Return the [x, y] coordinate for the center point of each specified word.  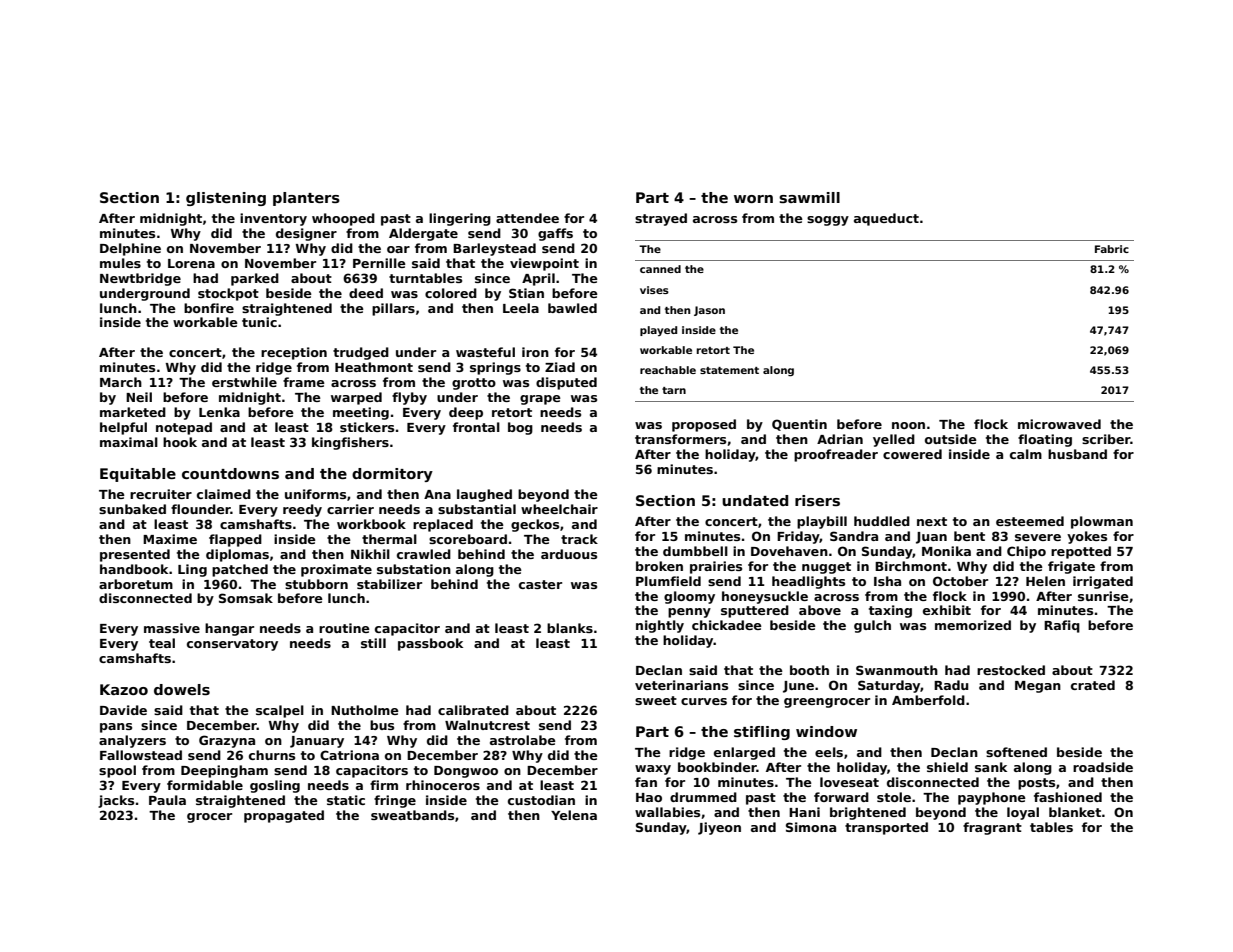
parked [255, 279]
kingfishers [350, 443]
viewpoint [544, 264]
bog [520, 428]
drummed [703, 797]
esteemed [1030, 521]
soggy [828, 221]
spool [117, 771]
